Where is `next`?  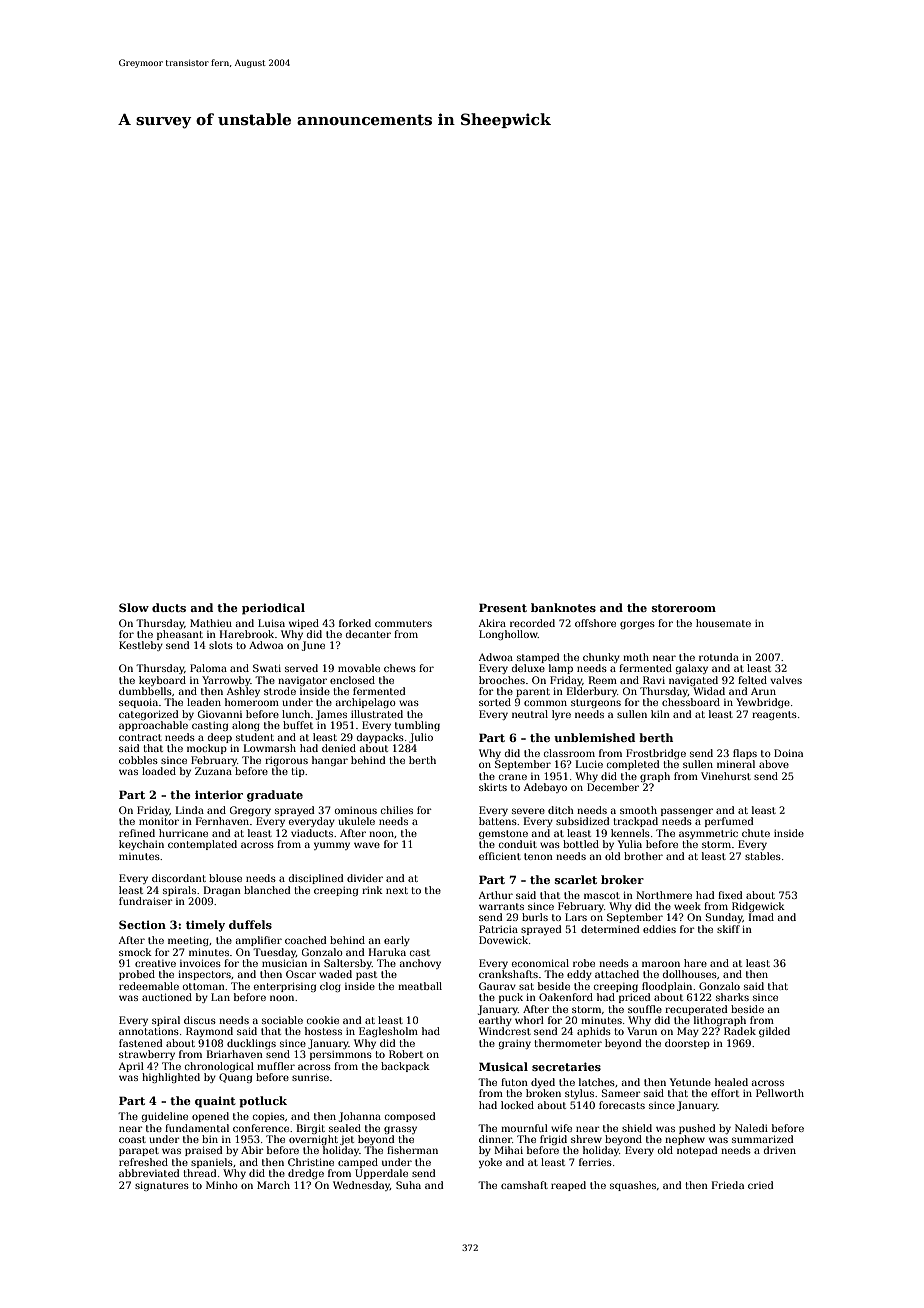
next is located at coordinates (397, 890).
